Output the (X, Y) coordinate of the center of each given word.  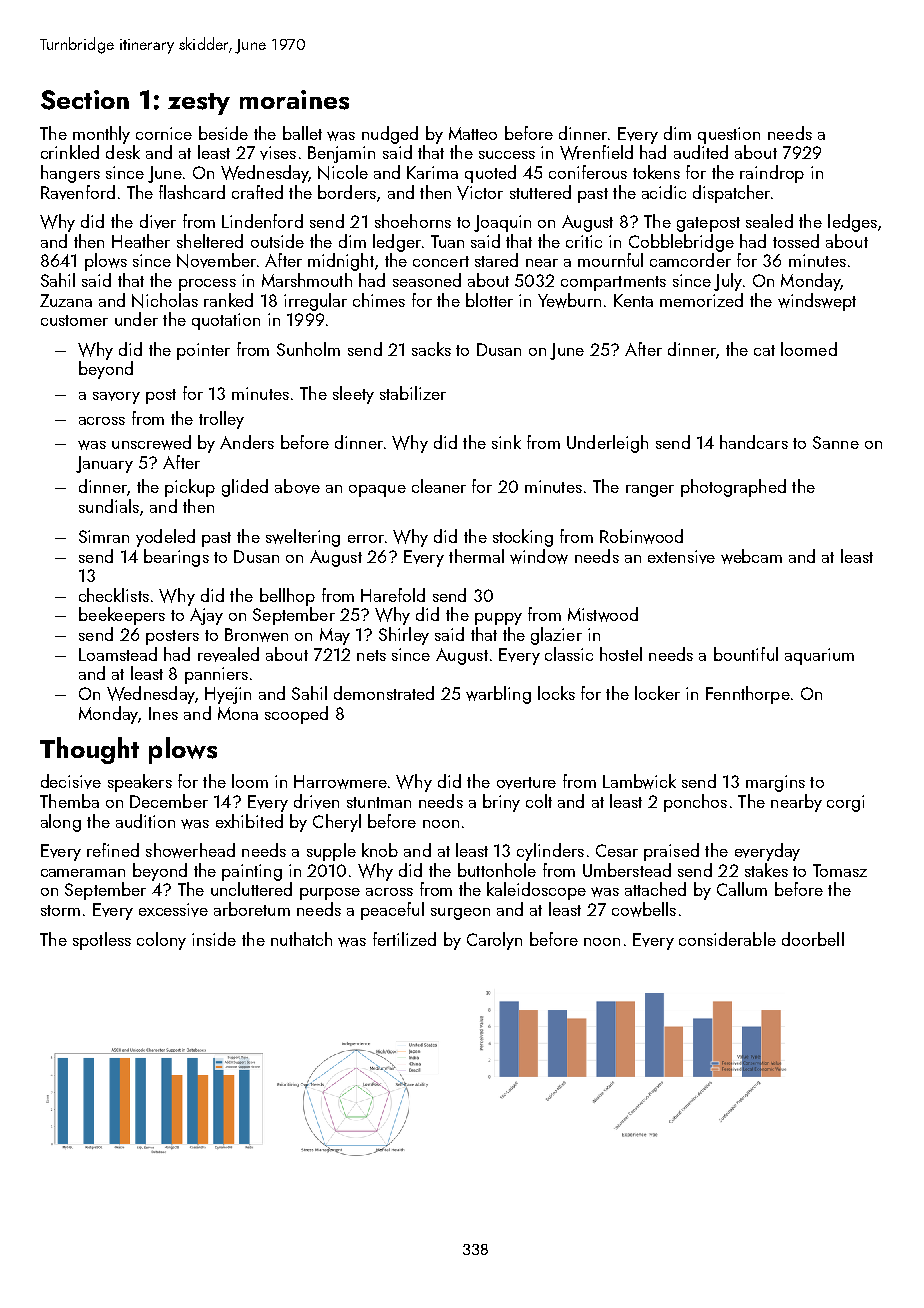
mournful (610, 260)
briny (501, 803)
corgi (845, 803)
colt (539, 801)
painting (252, 872)
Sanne (836, 442)
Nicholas (165, 300)
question (729, 135)
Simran (104, 536)
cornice (164, 133)
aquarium (819, 656)
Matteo (473, 133)
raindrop (772, 174)
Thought (89, 750)
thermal (476, 556)
